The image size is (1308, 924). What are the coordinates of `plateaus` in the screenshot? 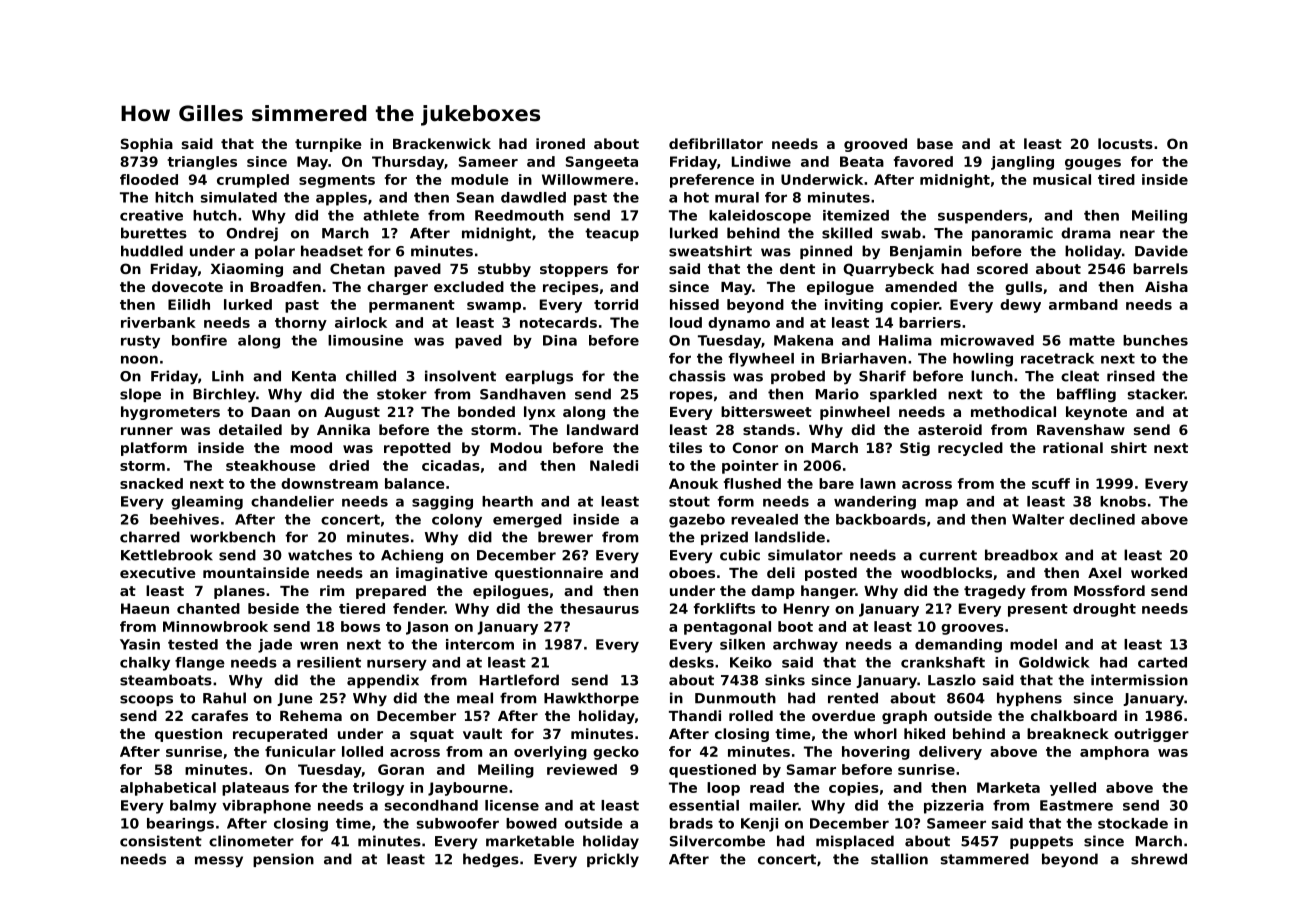 It's located at (255, 789).
